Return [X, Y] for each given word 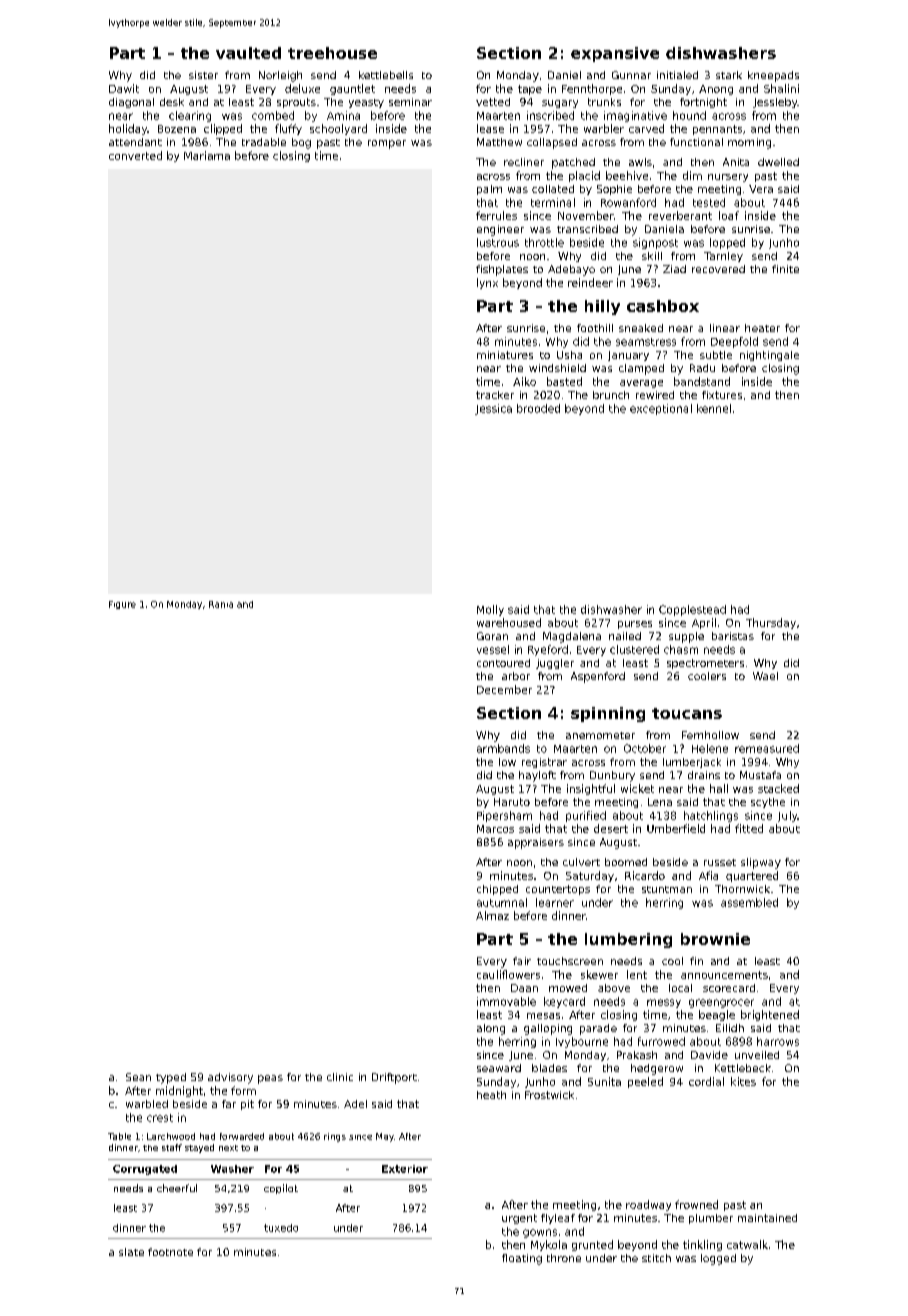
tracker [495, 395]
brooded [538, 408]
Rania [221, 604]
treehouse [332, 53]
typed [171, 1078]
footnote [170, 1252]
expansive [615, 54]
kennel [714, 408]
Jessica [493, 409]
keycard [564, 1002]
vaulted [248, 53]
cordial [706, 1081]
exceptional [661, 409]
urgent [519, 1219]
